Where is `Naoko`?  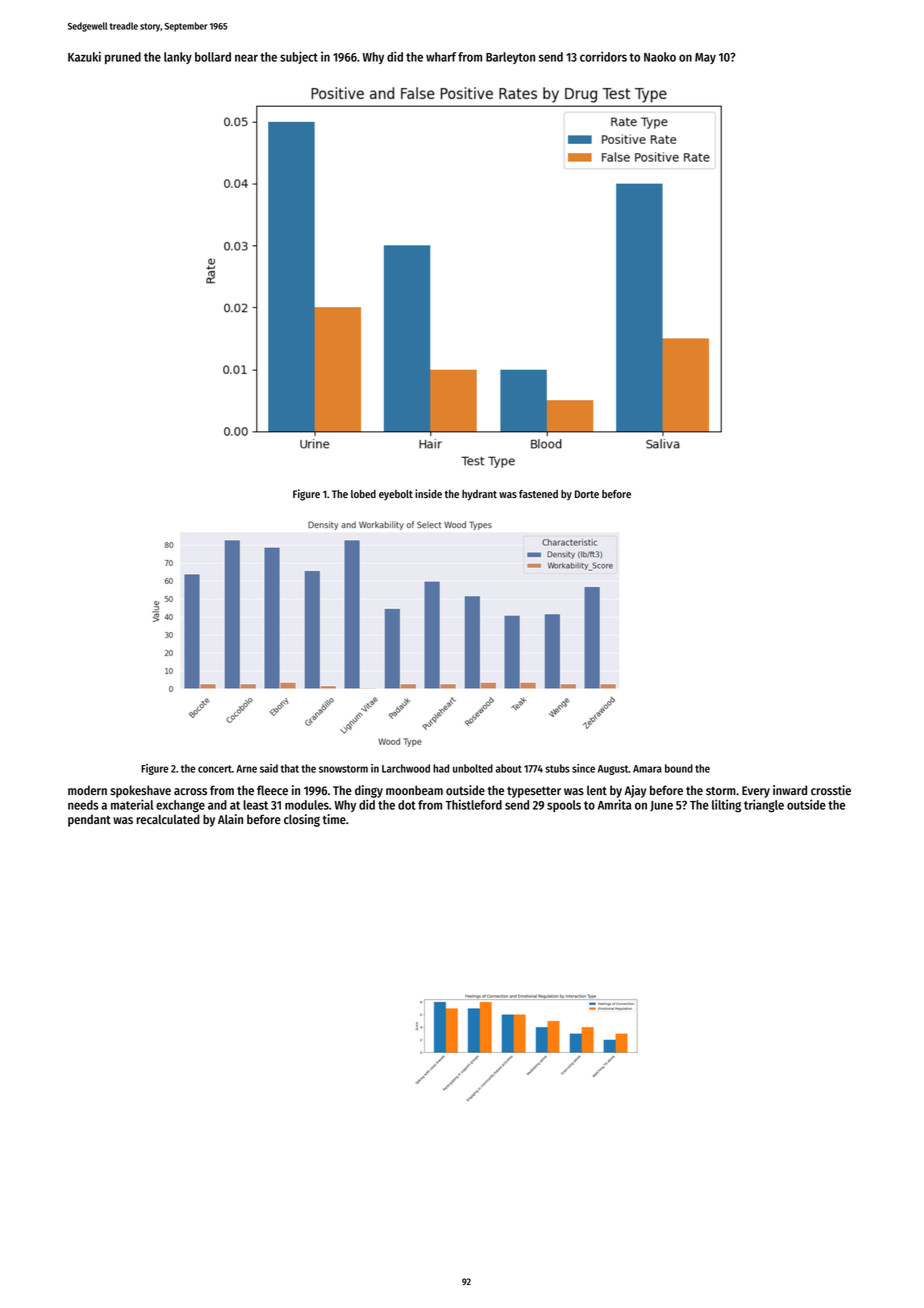
Naoko is located at coordinates (660, 57).
